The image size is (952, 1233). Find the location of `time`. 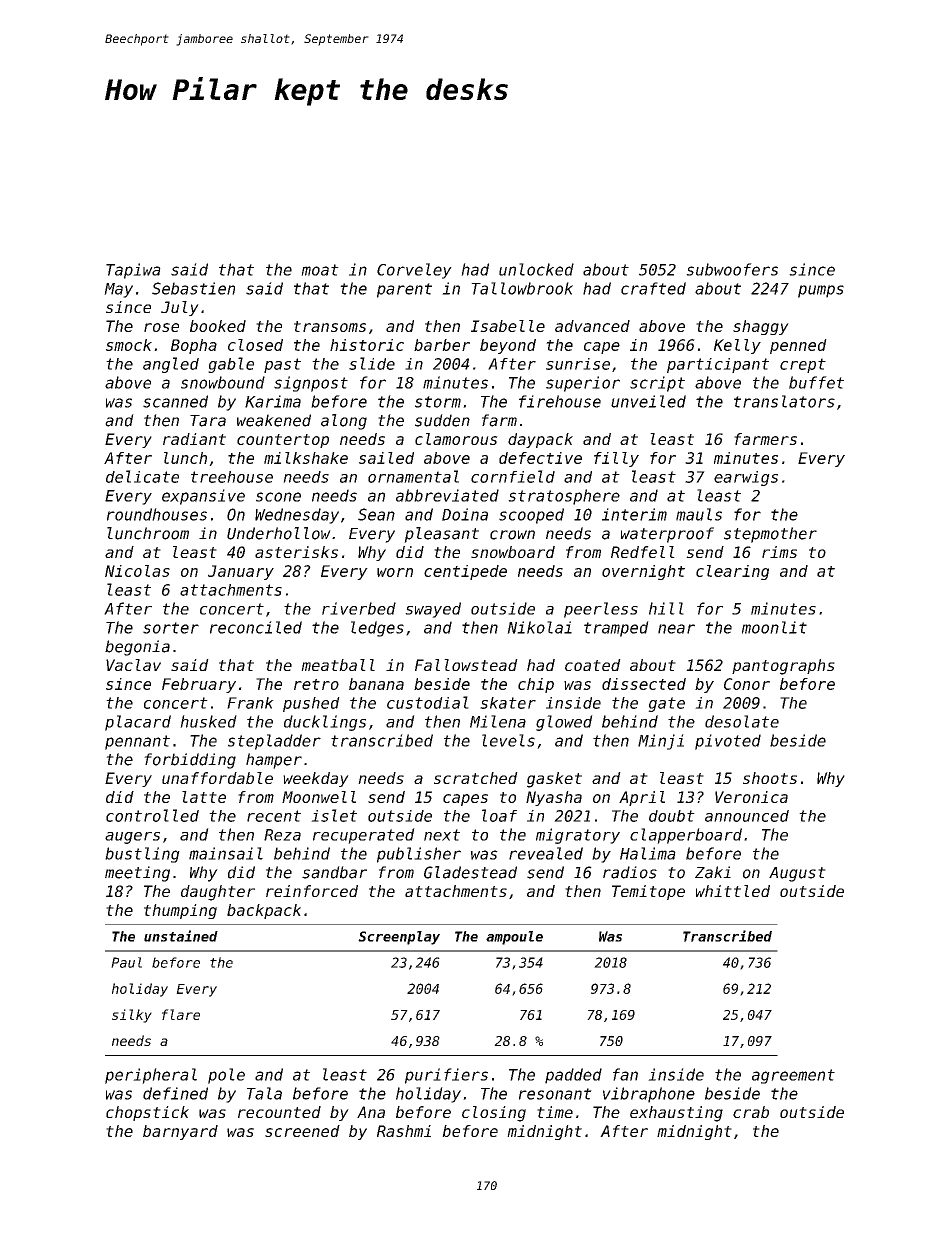

time is located at coordinates (555, 1112).
